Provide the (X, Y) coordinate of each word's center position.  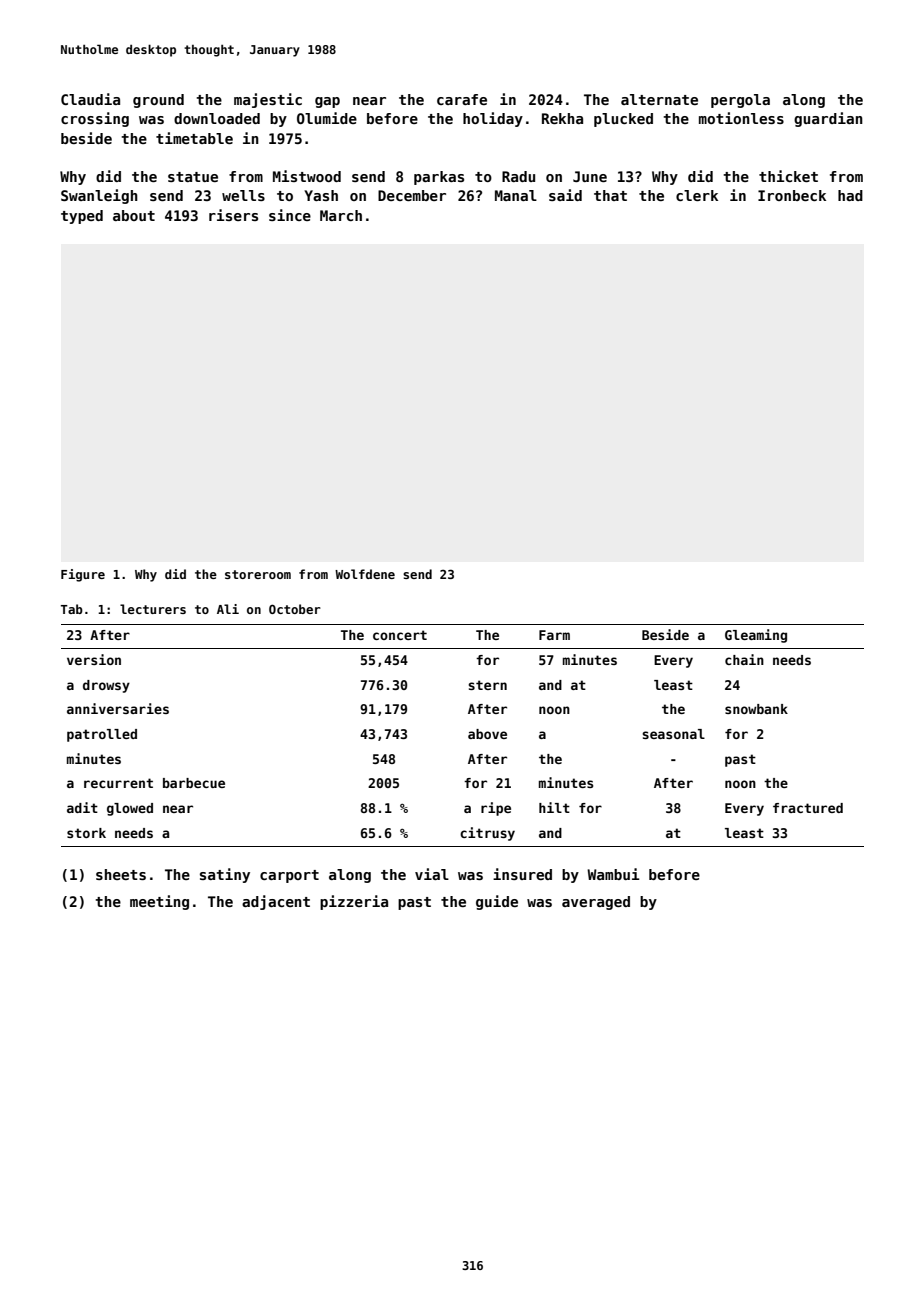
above (487, 734)
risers (233, 215)
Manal (516, 195)
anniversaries (118, 708)
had (850, 195)
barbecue (194, 783)
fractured (808, 808)
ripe (496, 809)
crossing (95, 119)
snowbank (756, 709)
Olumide (327, 118)
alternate (659, 99)
